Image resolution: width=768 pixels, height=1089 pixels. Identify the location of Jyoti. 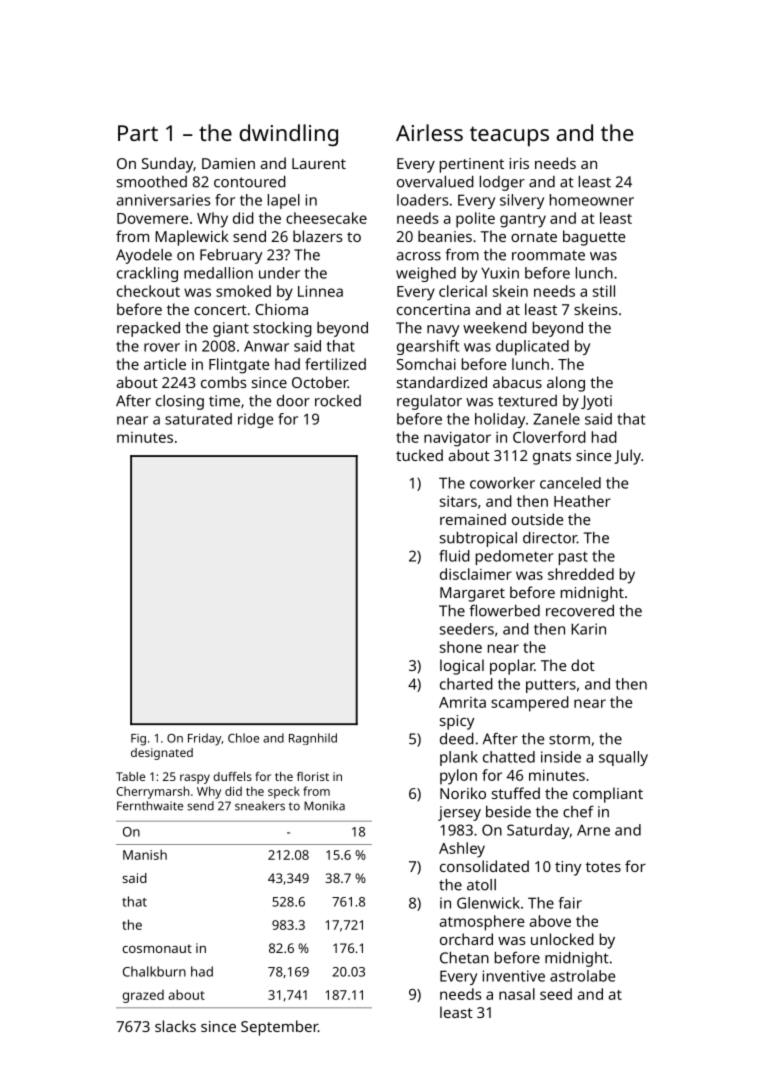
(596, 402).
